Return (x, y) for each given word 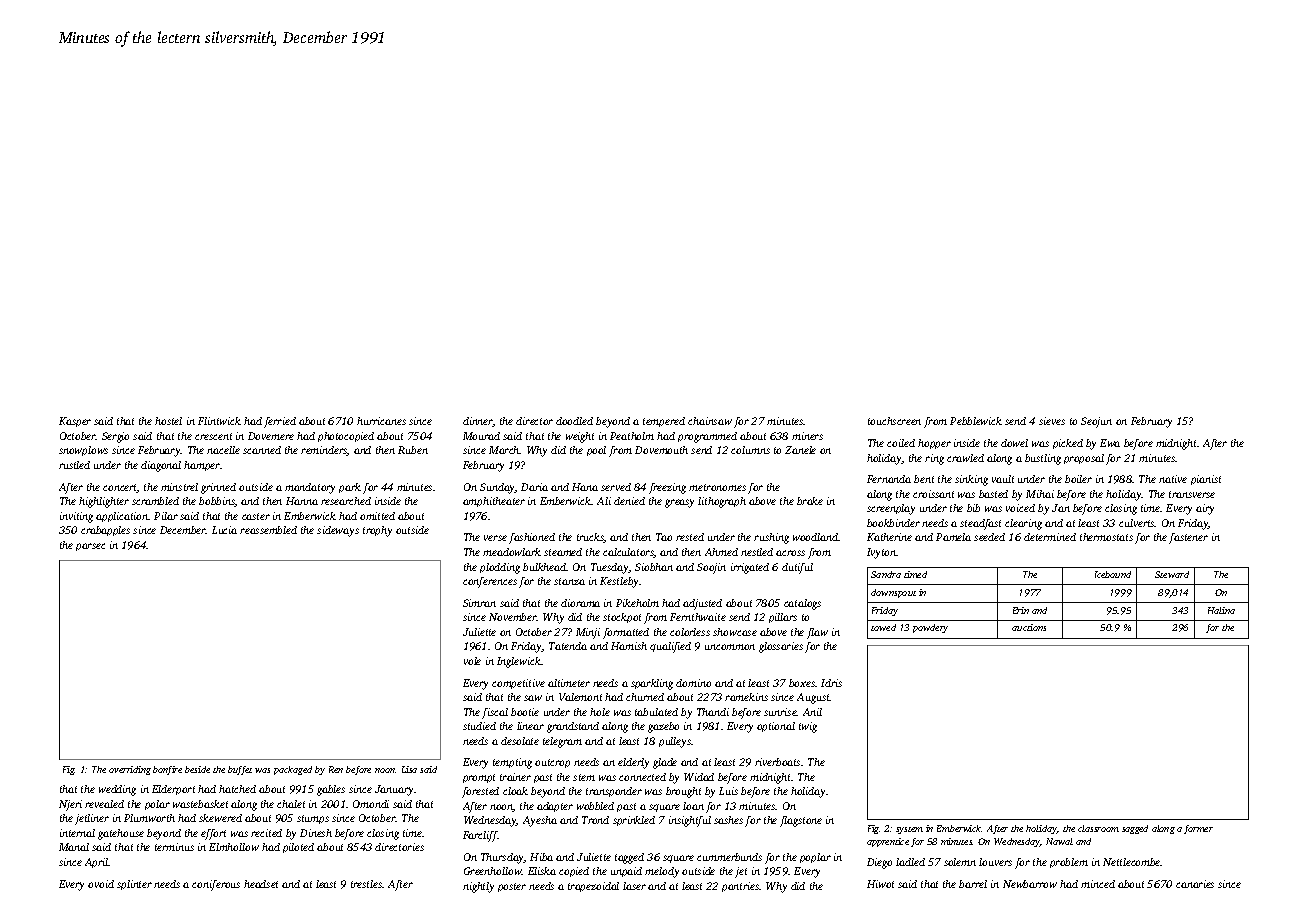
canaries (1195, 884)
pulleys (675, 742)
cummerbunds (729, 857)
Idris (831, 683)
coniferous (216, 885)
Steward (1172, 574)
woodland (815, 537)
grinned (218, 488)
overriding (130, 770)
